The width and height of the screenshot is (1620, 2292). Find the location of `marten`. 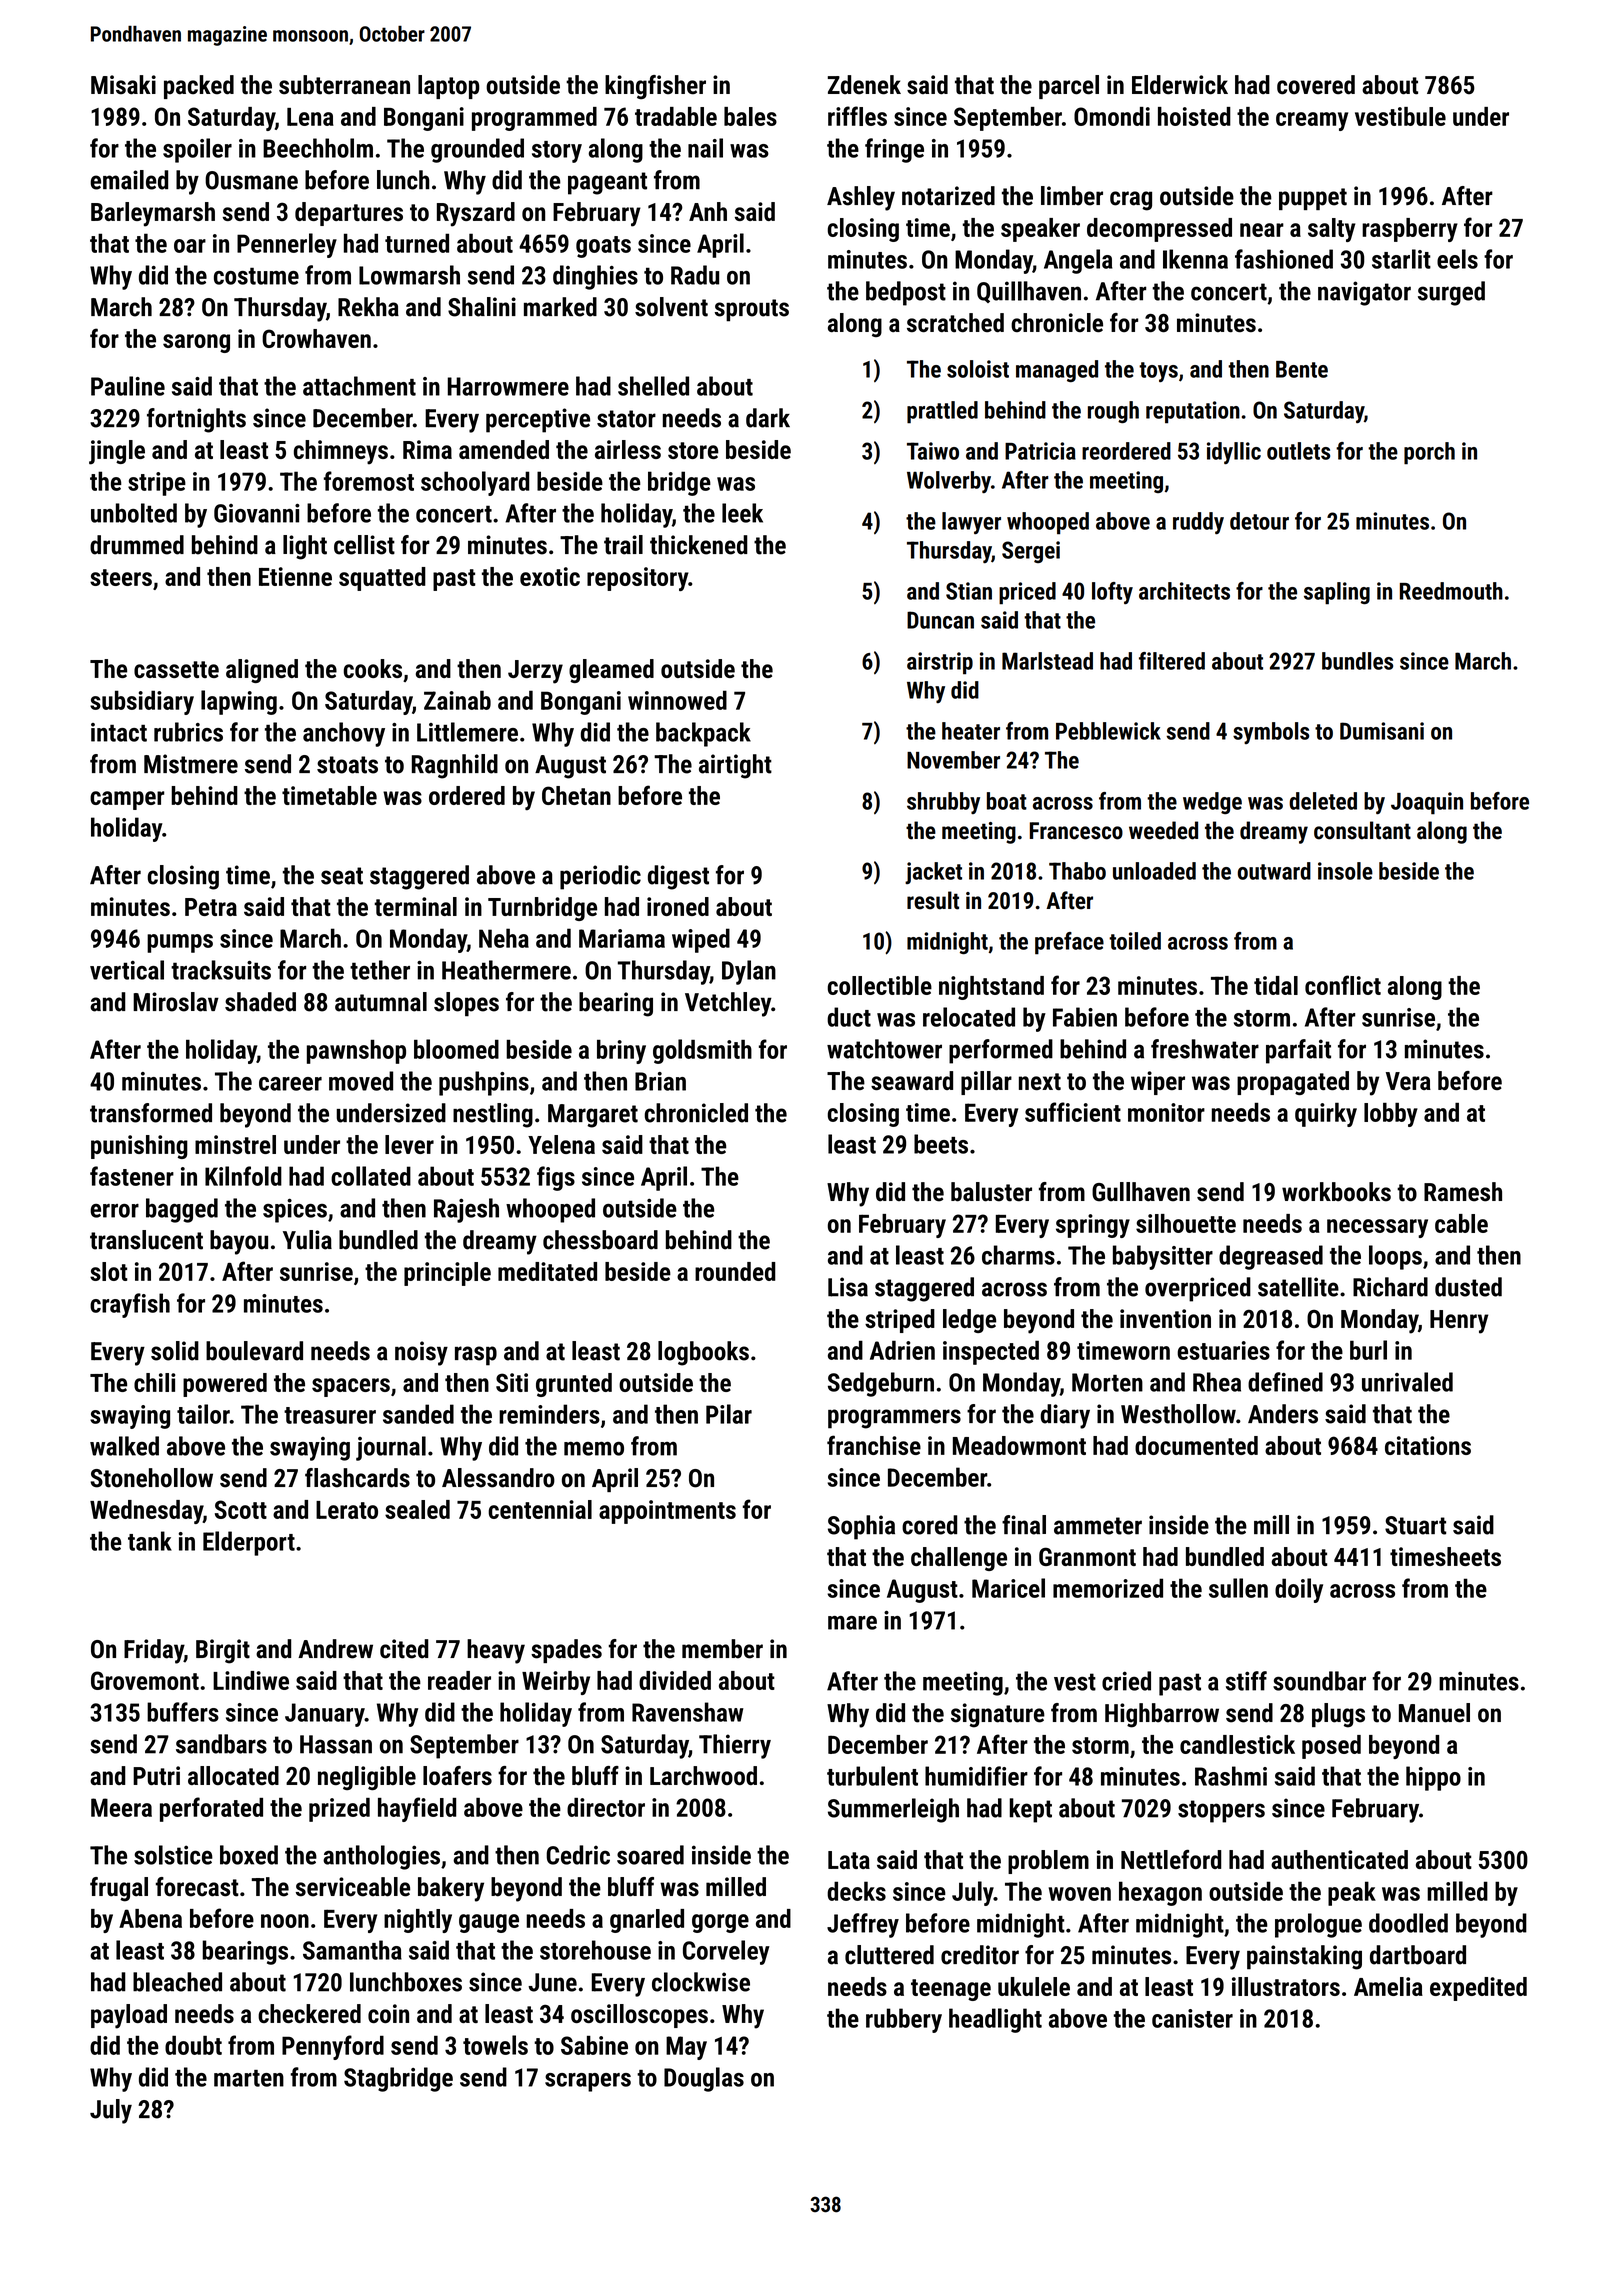

marten is located at coordinates (249, 2078).
